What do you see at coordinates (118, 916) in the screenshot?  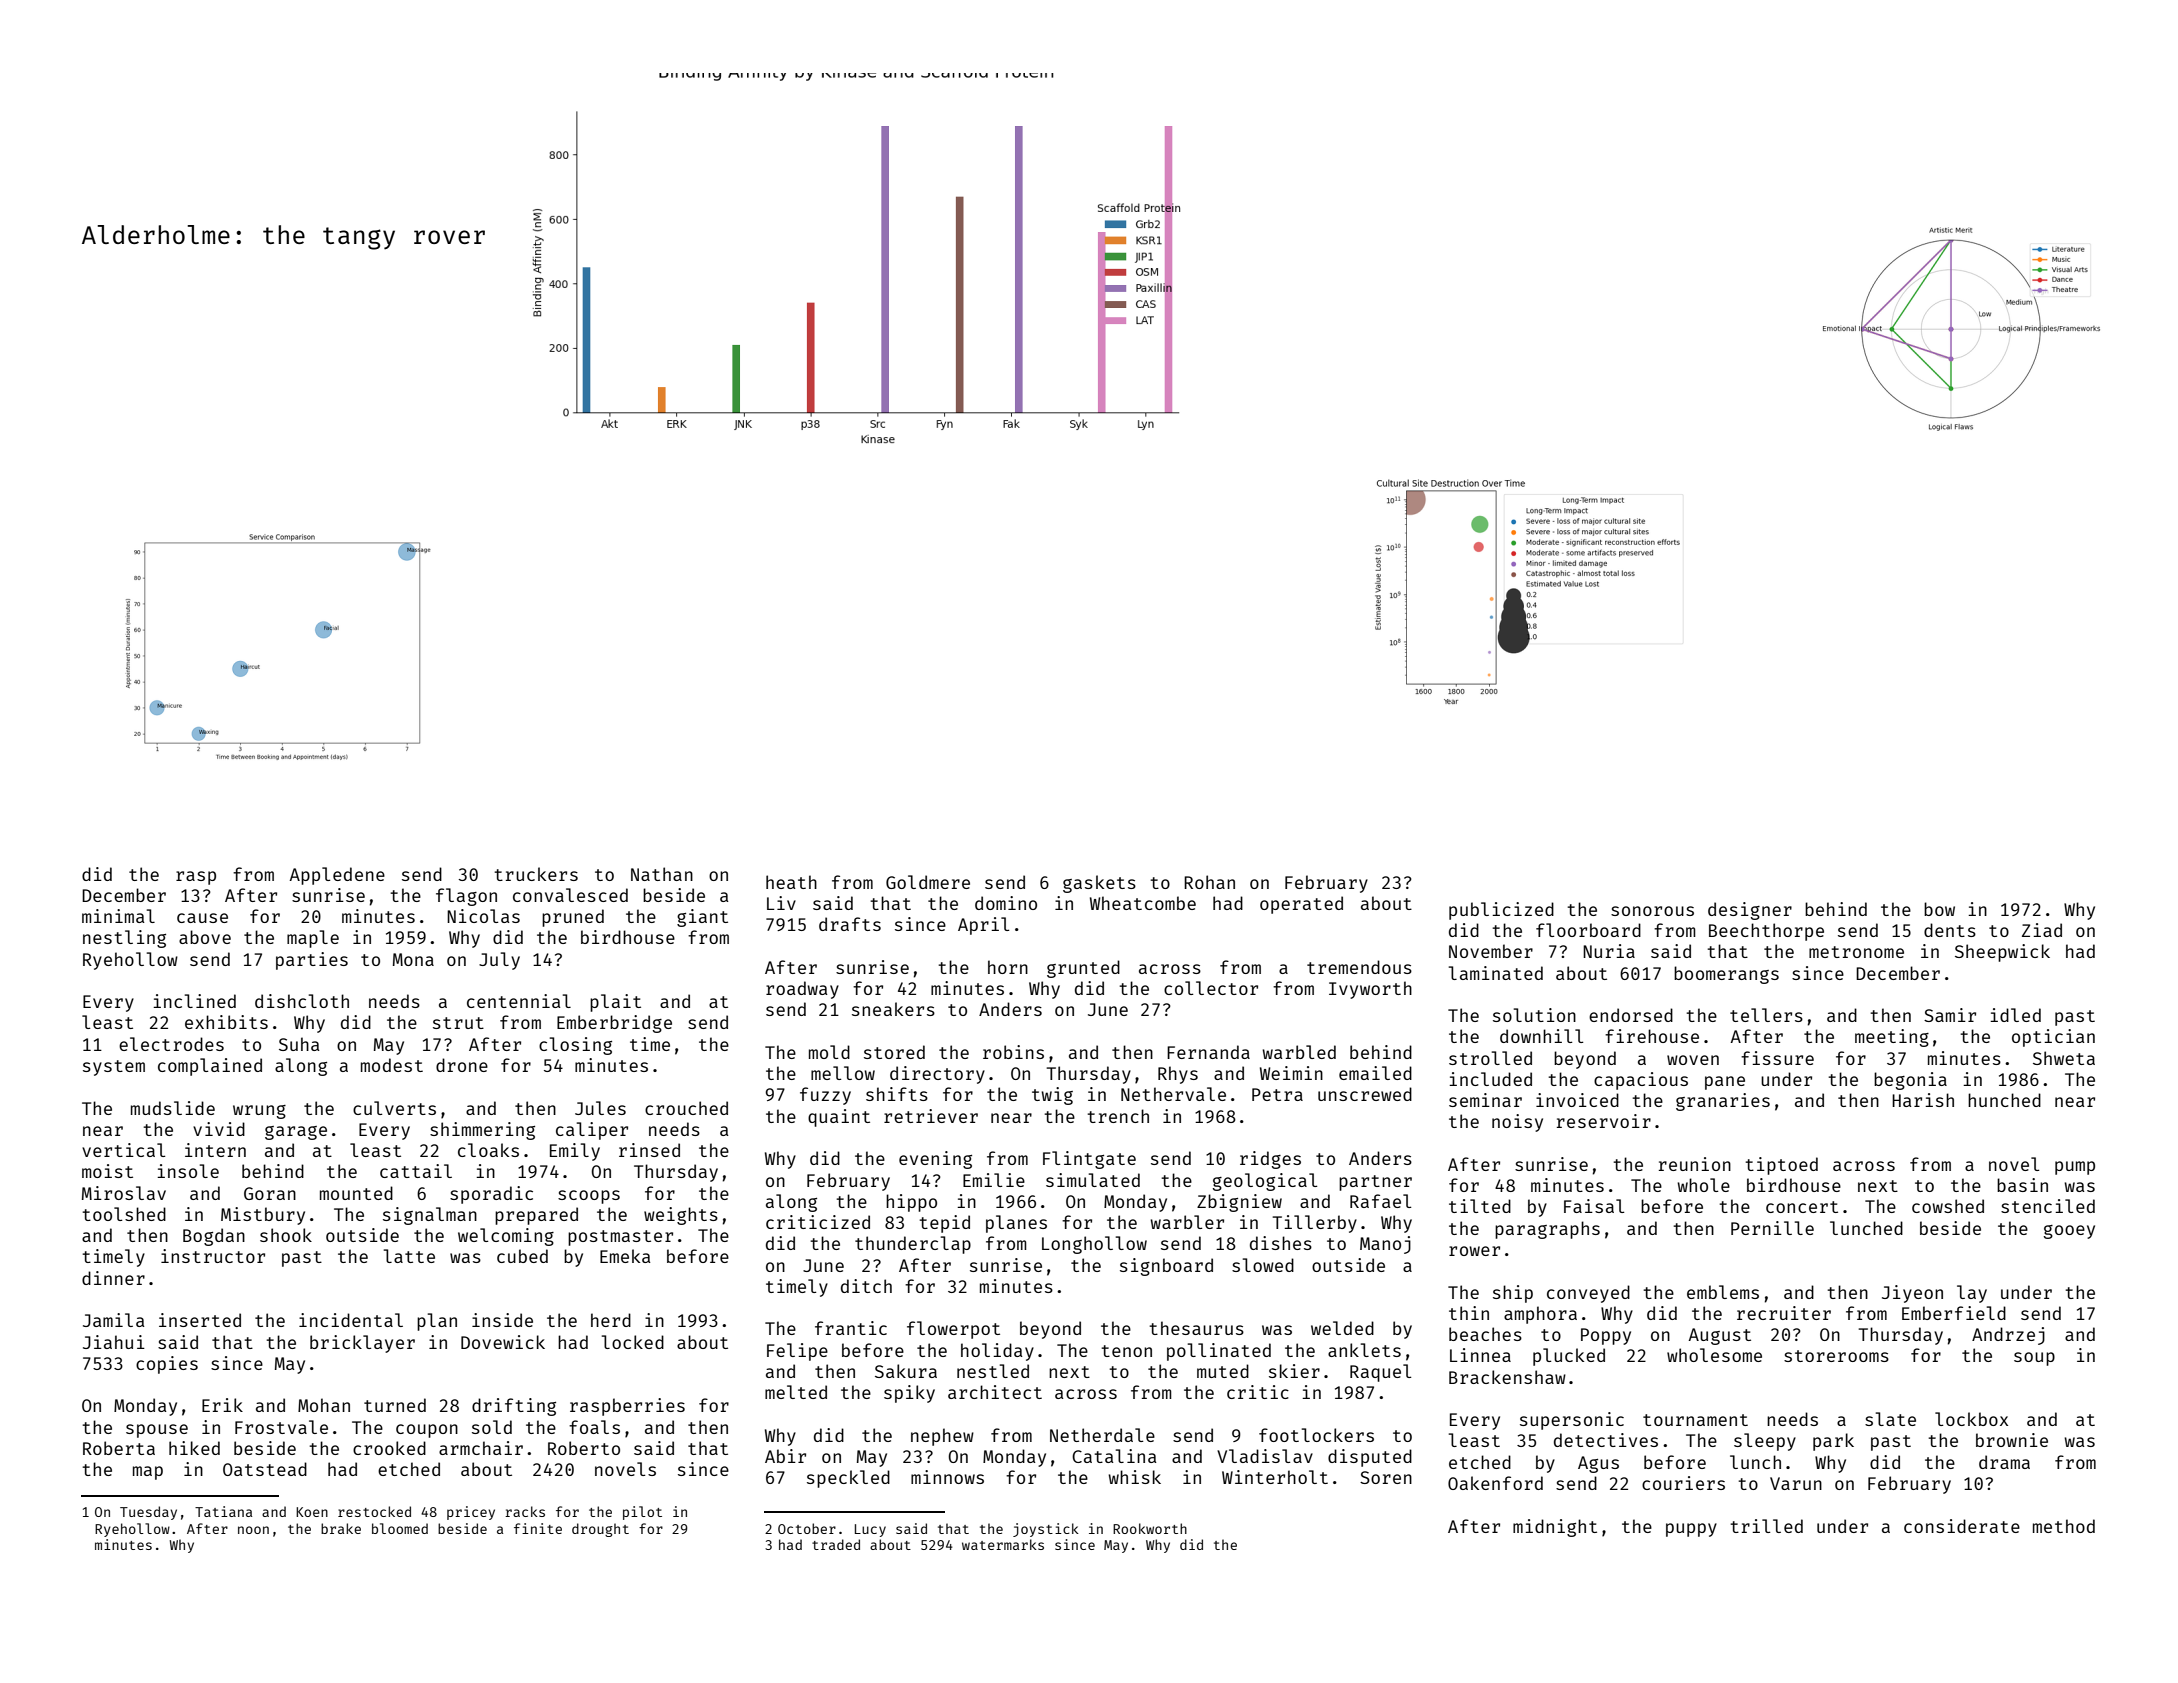 I see `minimal` at bounding box center [118, 916].
